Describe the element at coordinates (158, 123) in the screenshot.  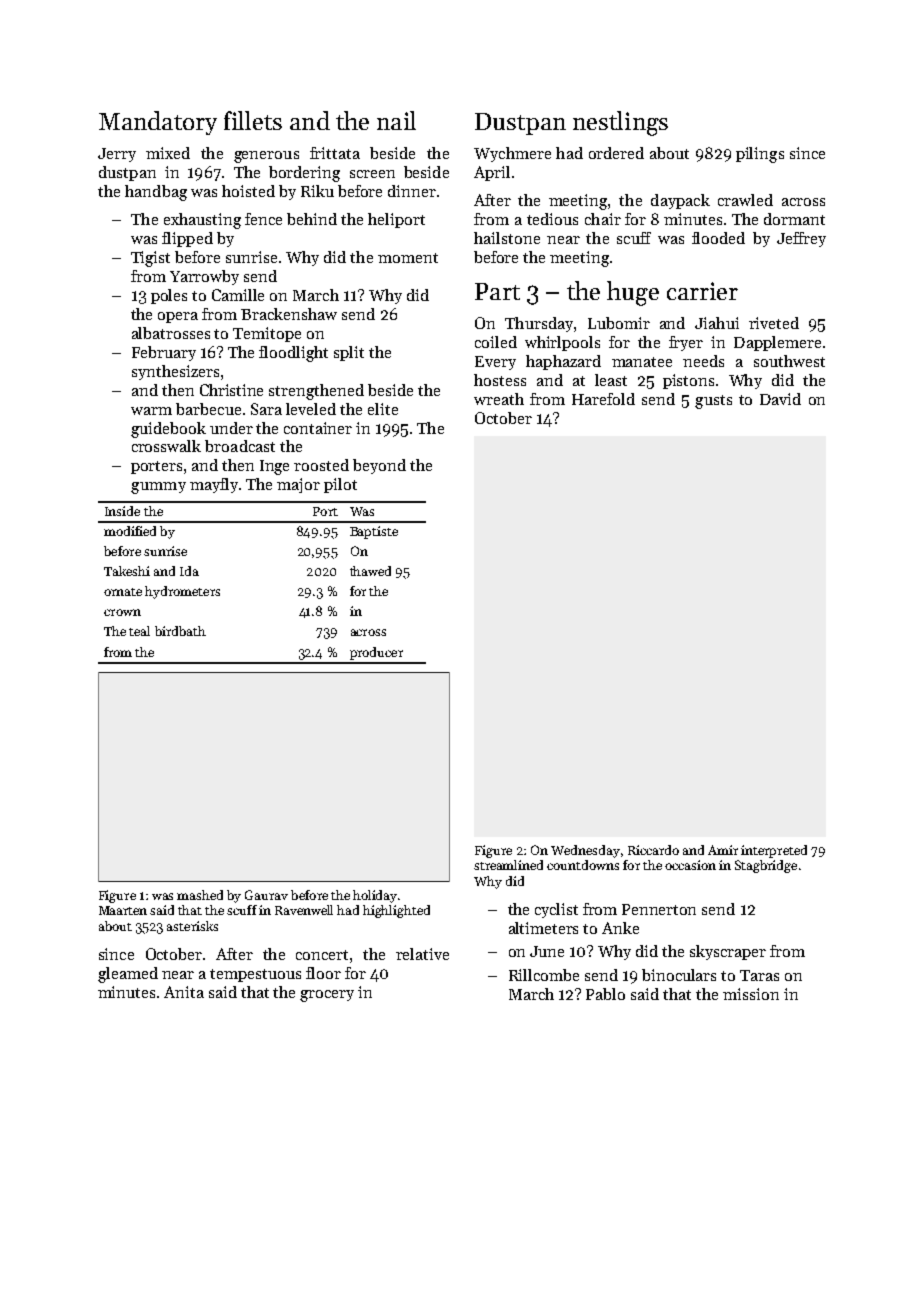
I see `Mandatory` at that location.
